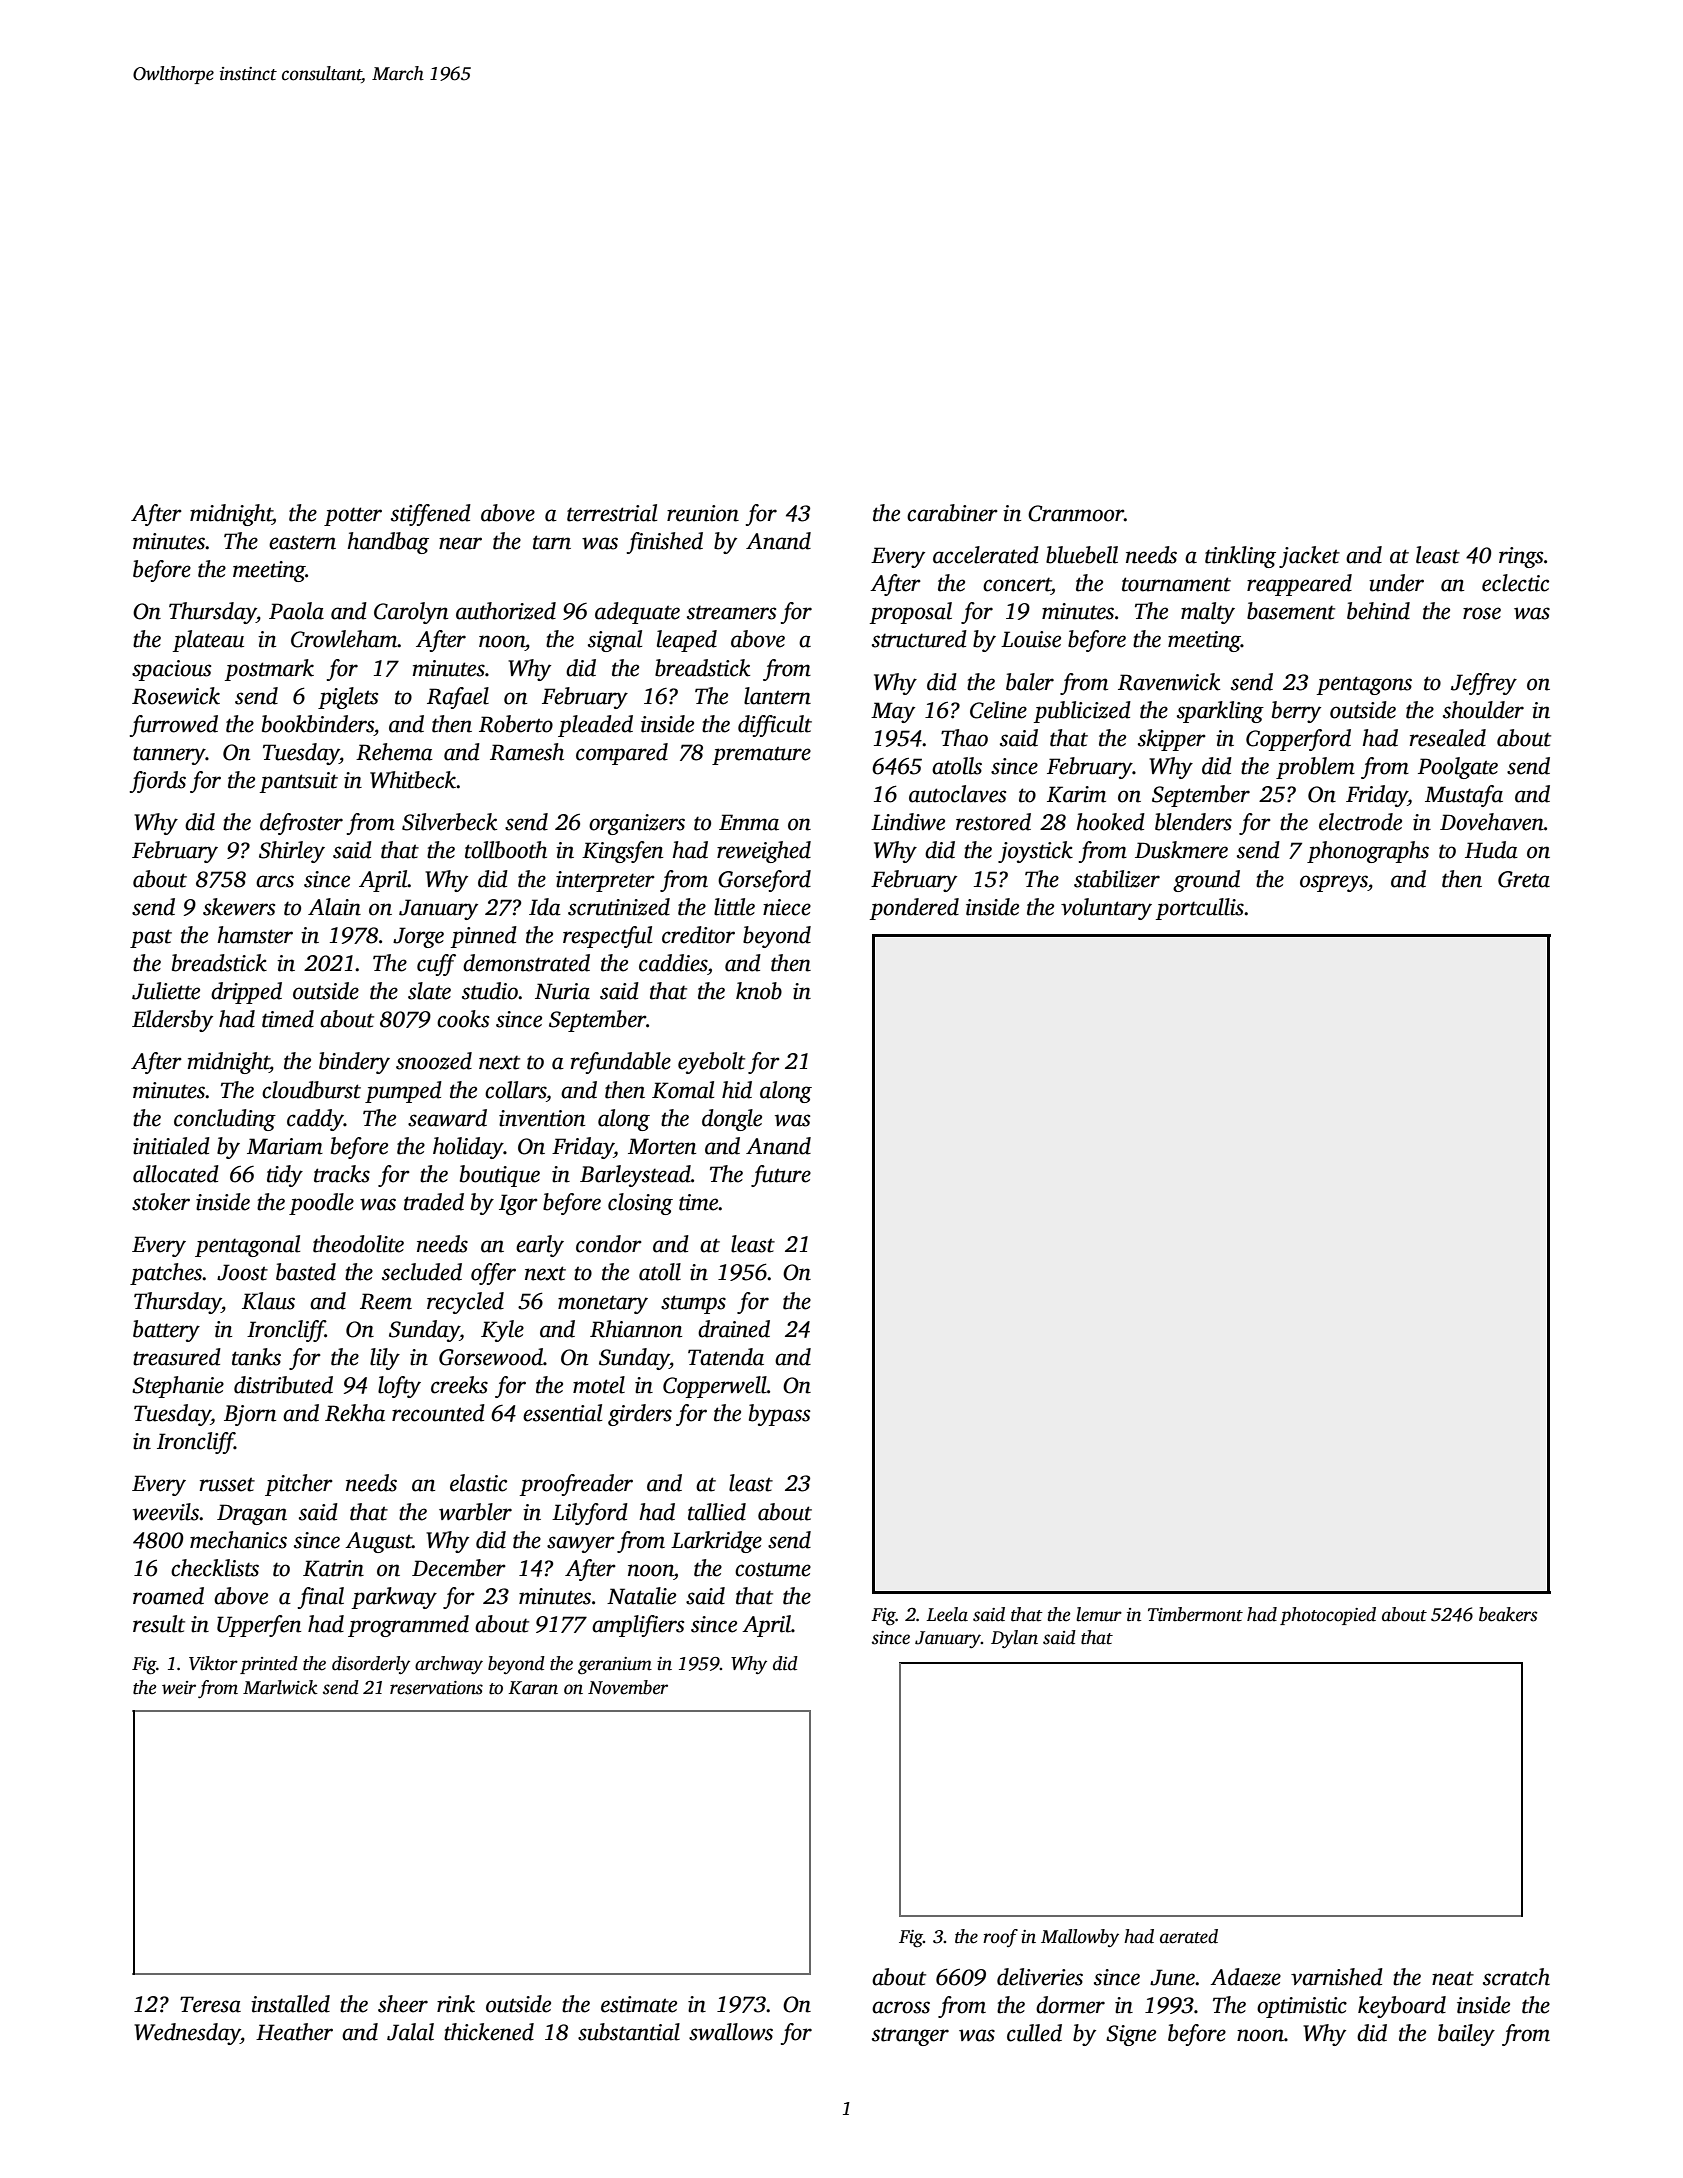 This screenshot has height=2178, width=1683. I want to click on beakers, so click(1508, 1614).
